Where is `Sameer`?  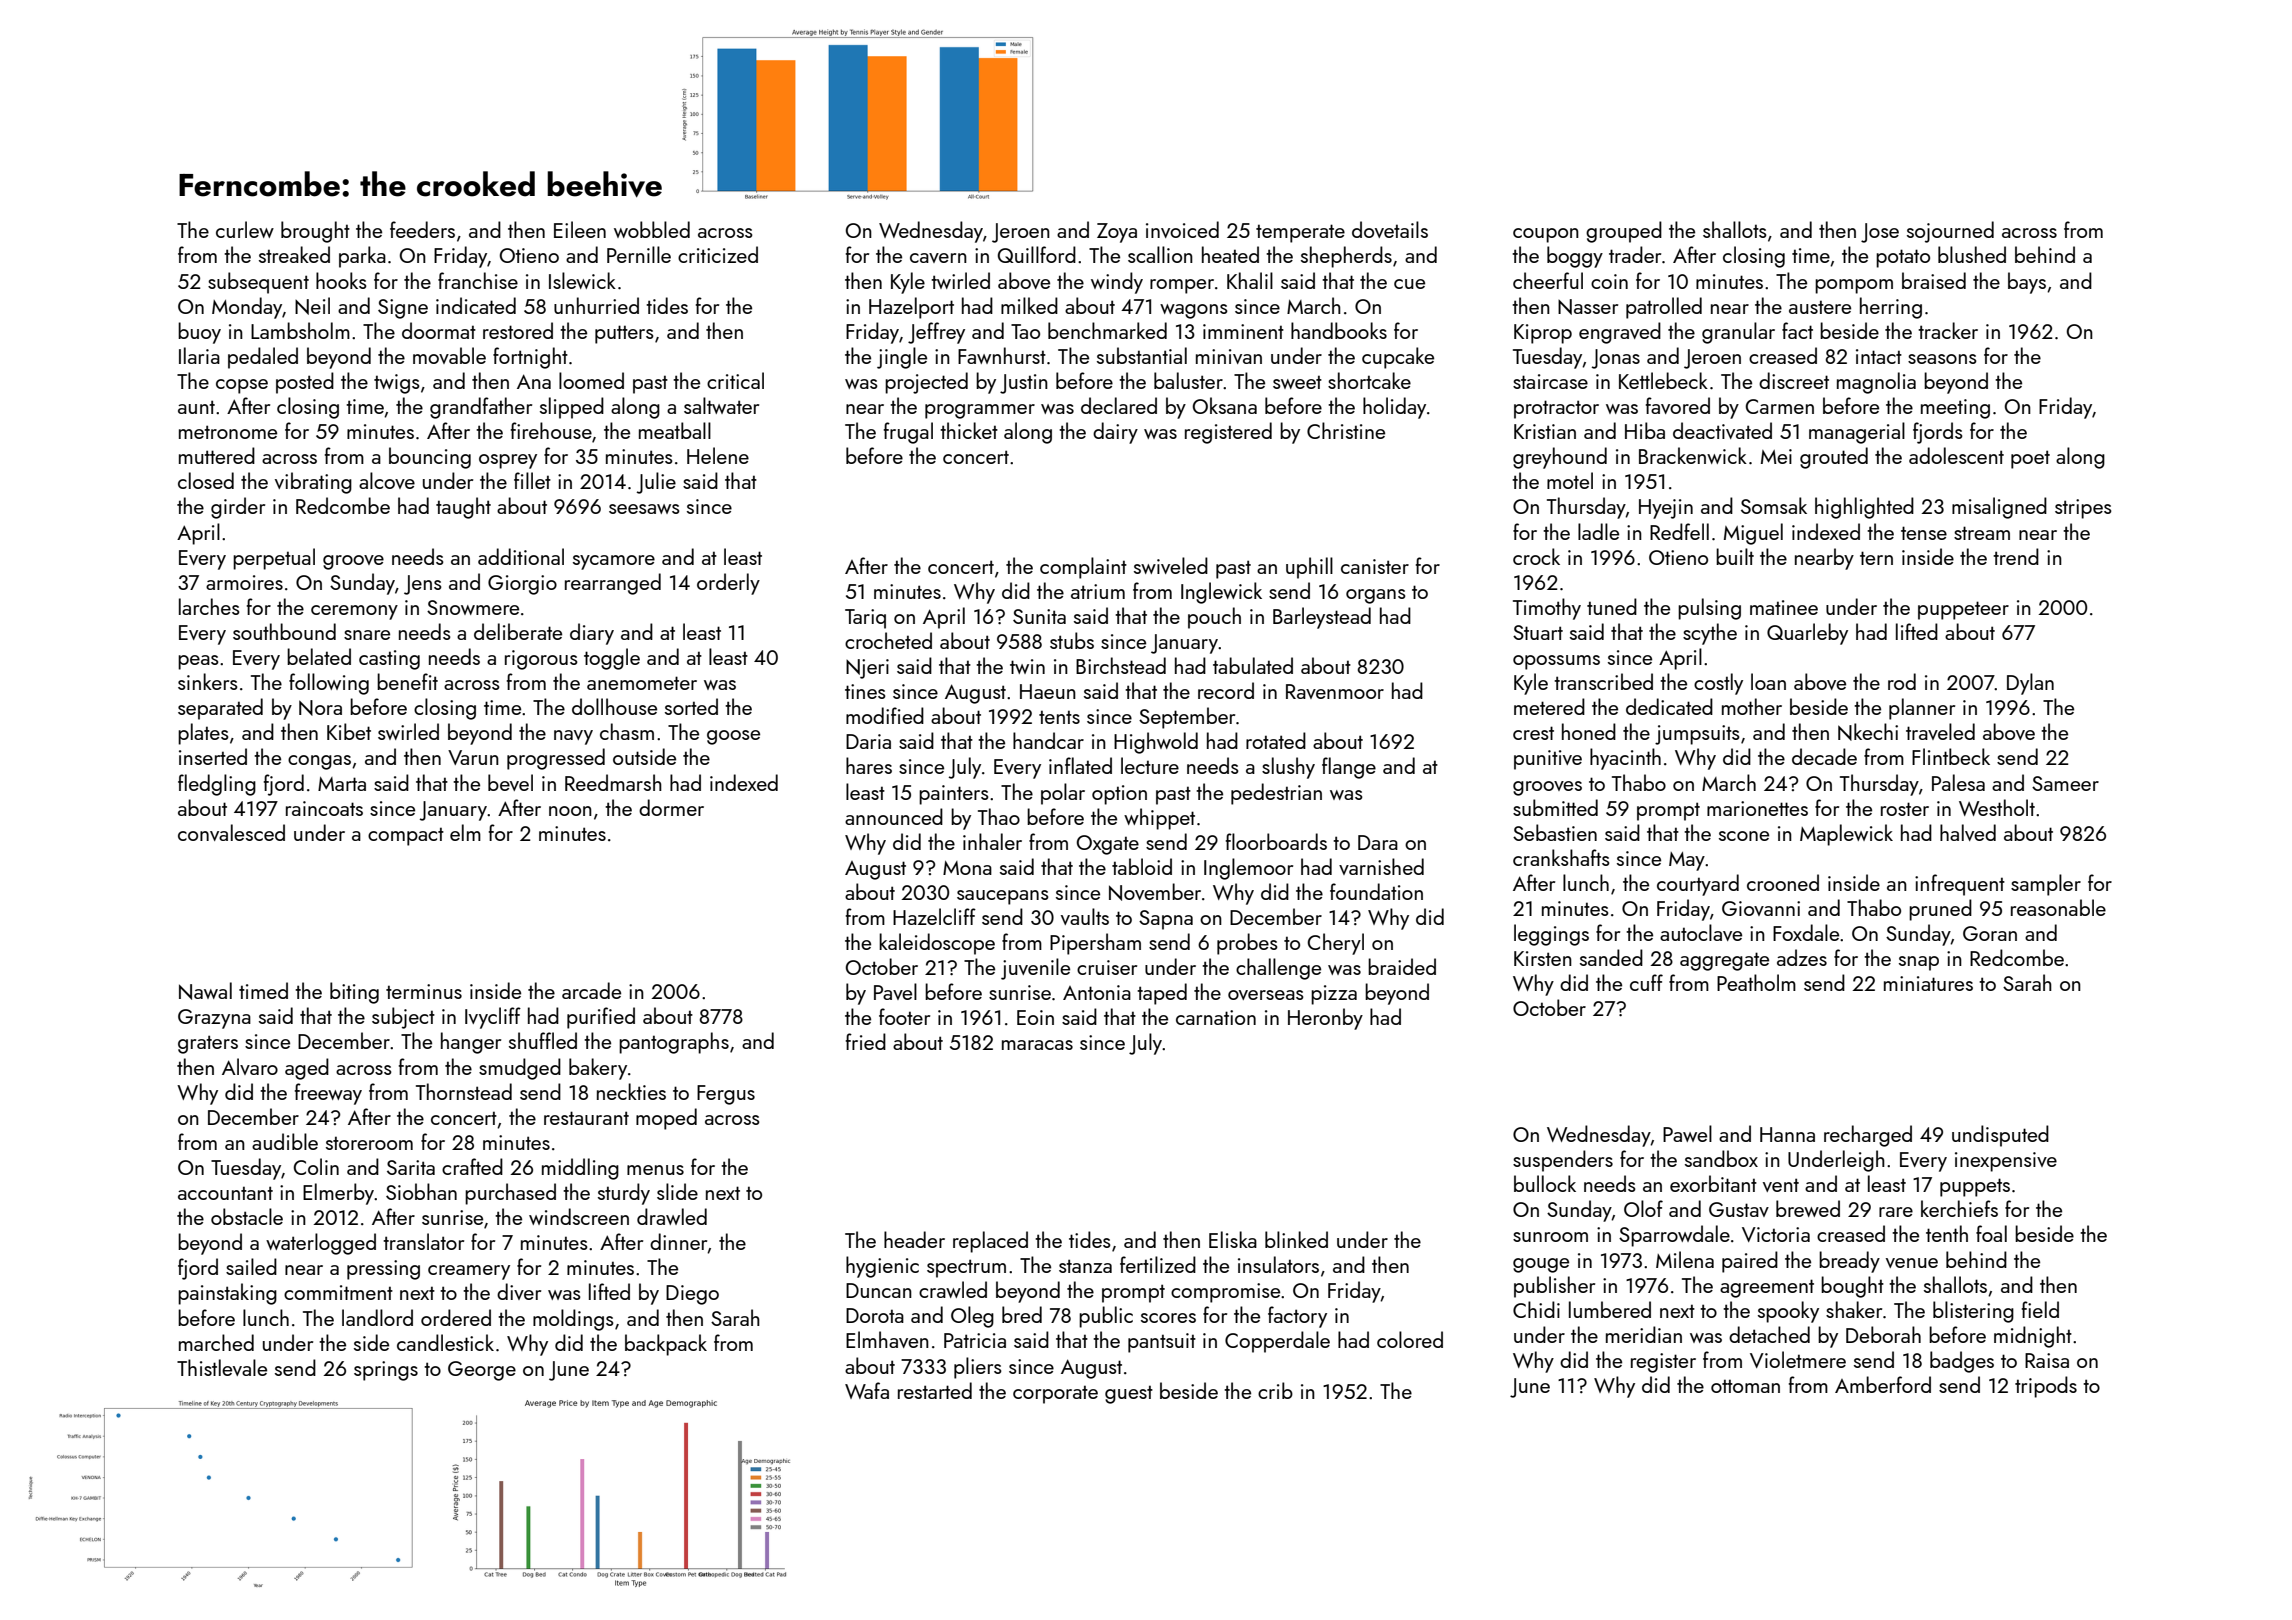 Sameer is located at coordinates (2065, 783).
